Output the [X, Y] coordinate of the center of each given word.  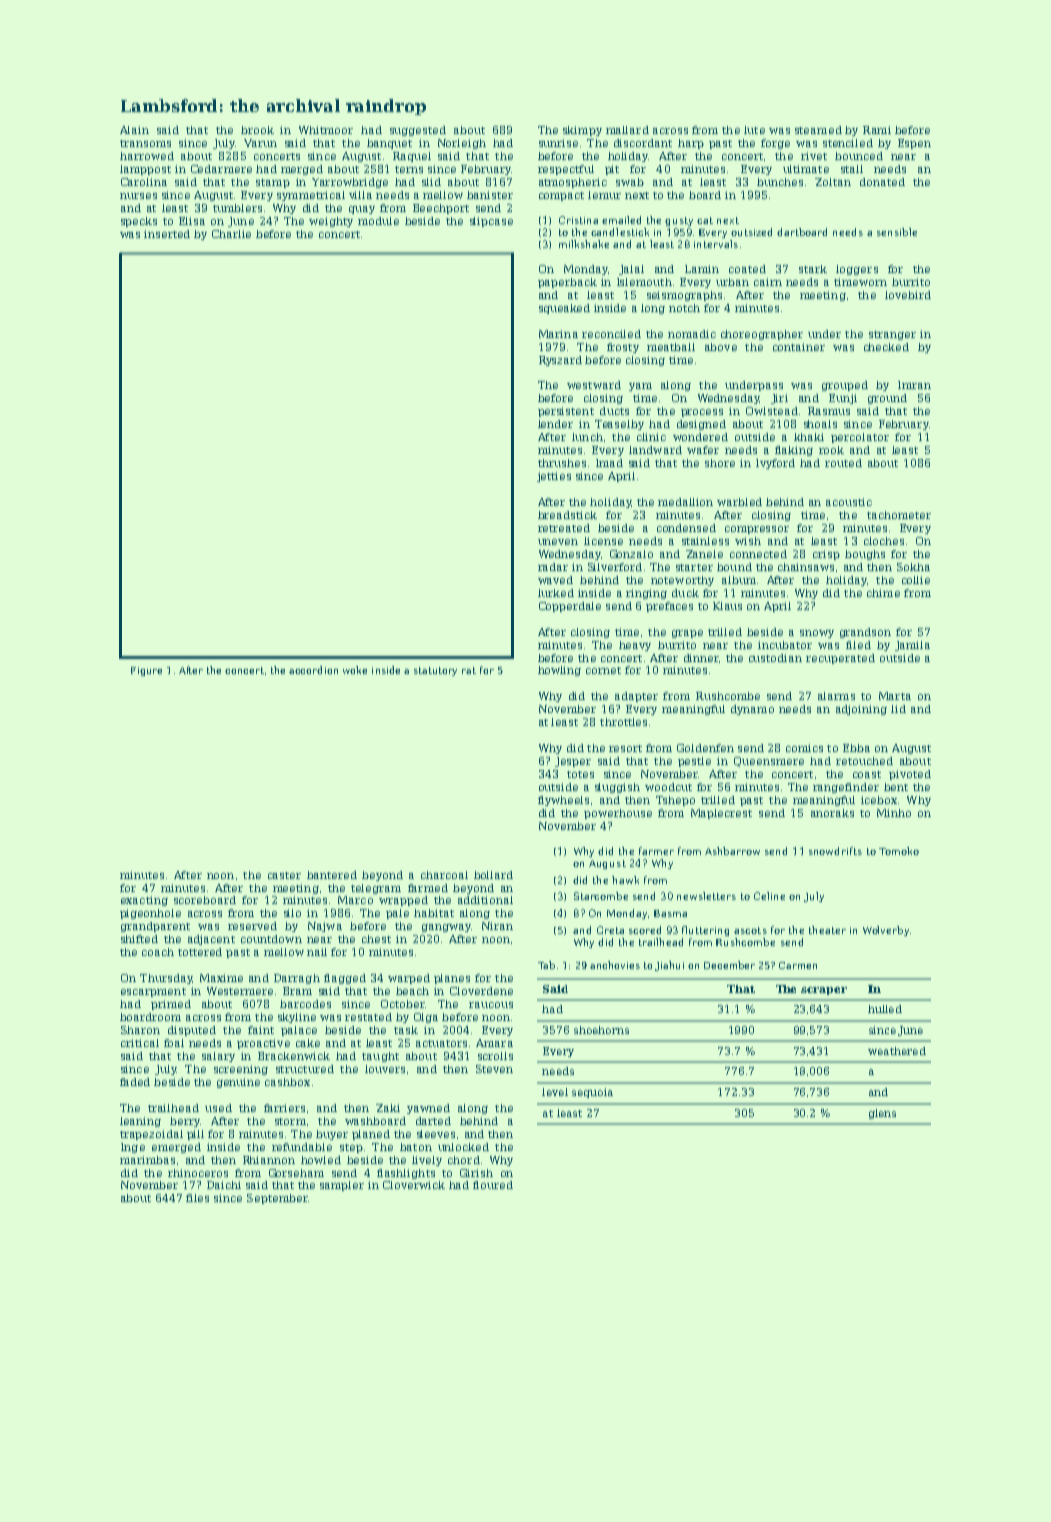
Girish [476, 1173]
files [197, 1198]
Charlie [231, 234]
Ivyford [775, 464]
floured [493, 1185]
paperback [567, 283]
